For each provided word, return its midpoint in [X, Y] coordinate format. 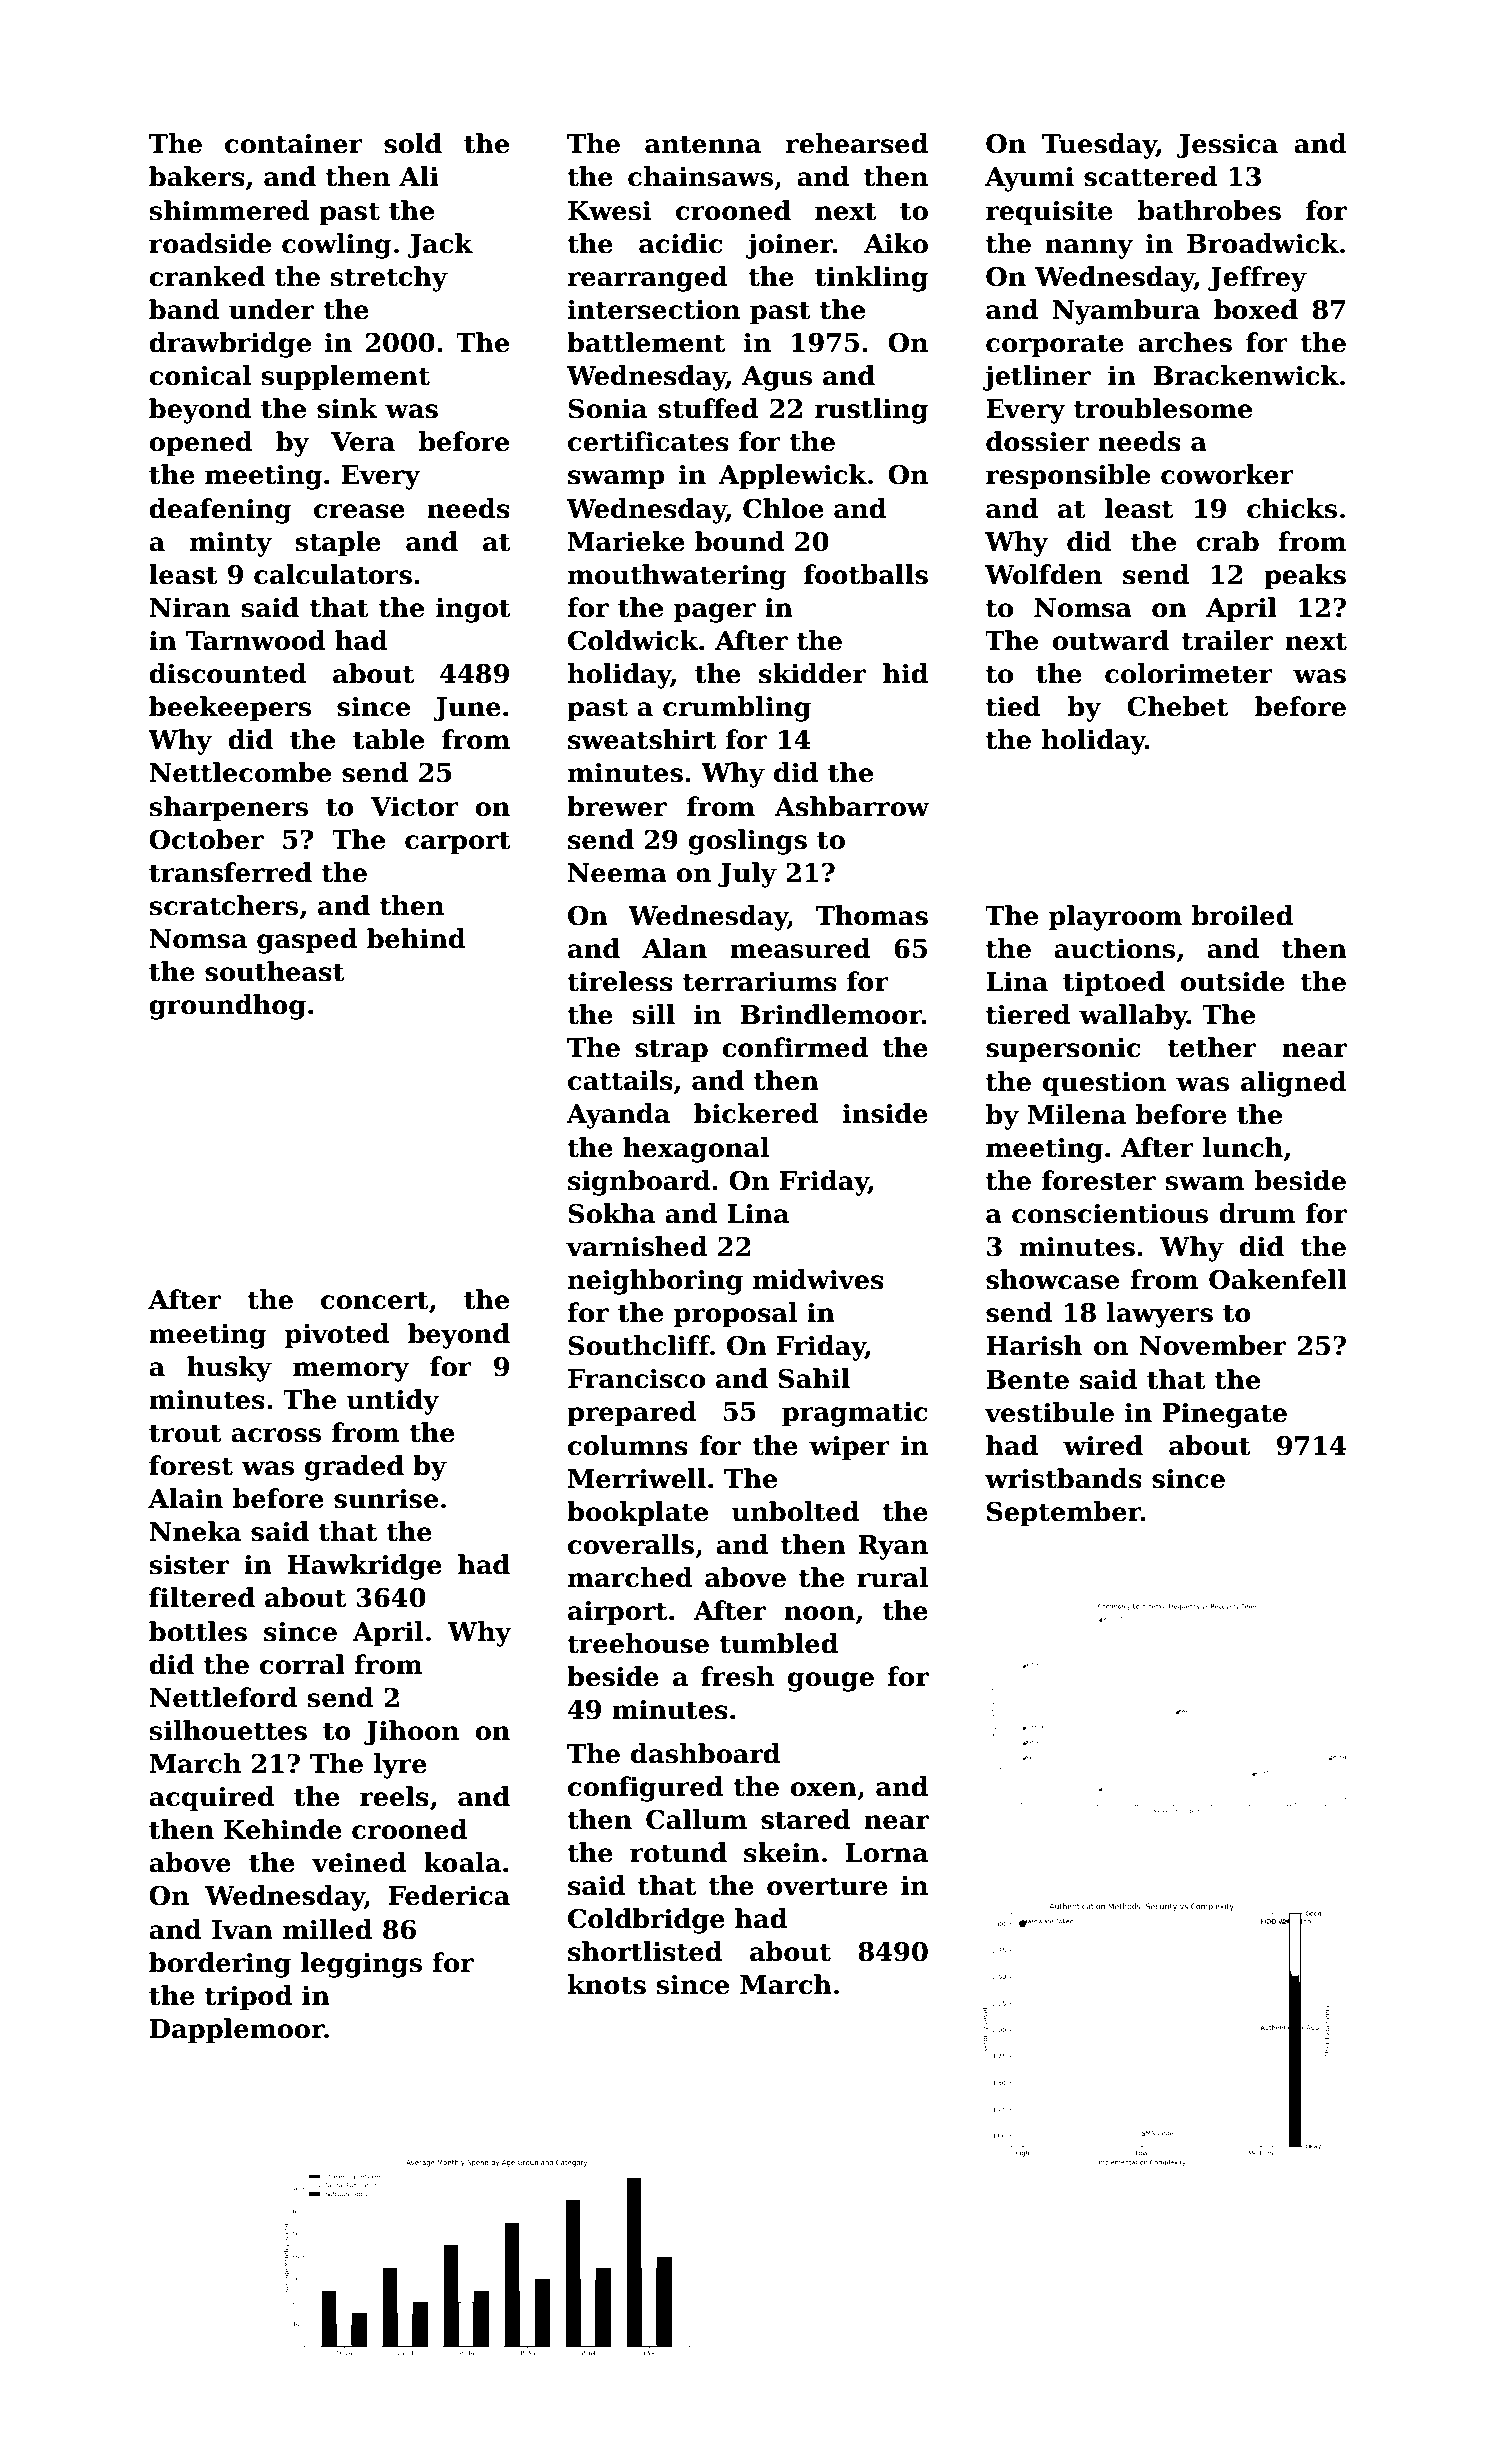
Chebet [1177, 706]
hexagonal [696, 1150]
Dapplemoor [237, 2031]
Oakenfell [1278, 1279]
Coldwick [633, 640]
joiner [789, 246]
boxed [1256, 309]
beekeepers [230, 709]
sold [413, 143]
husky [229, 1369]
